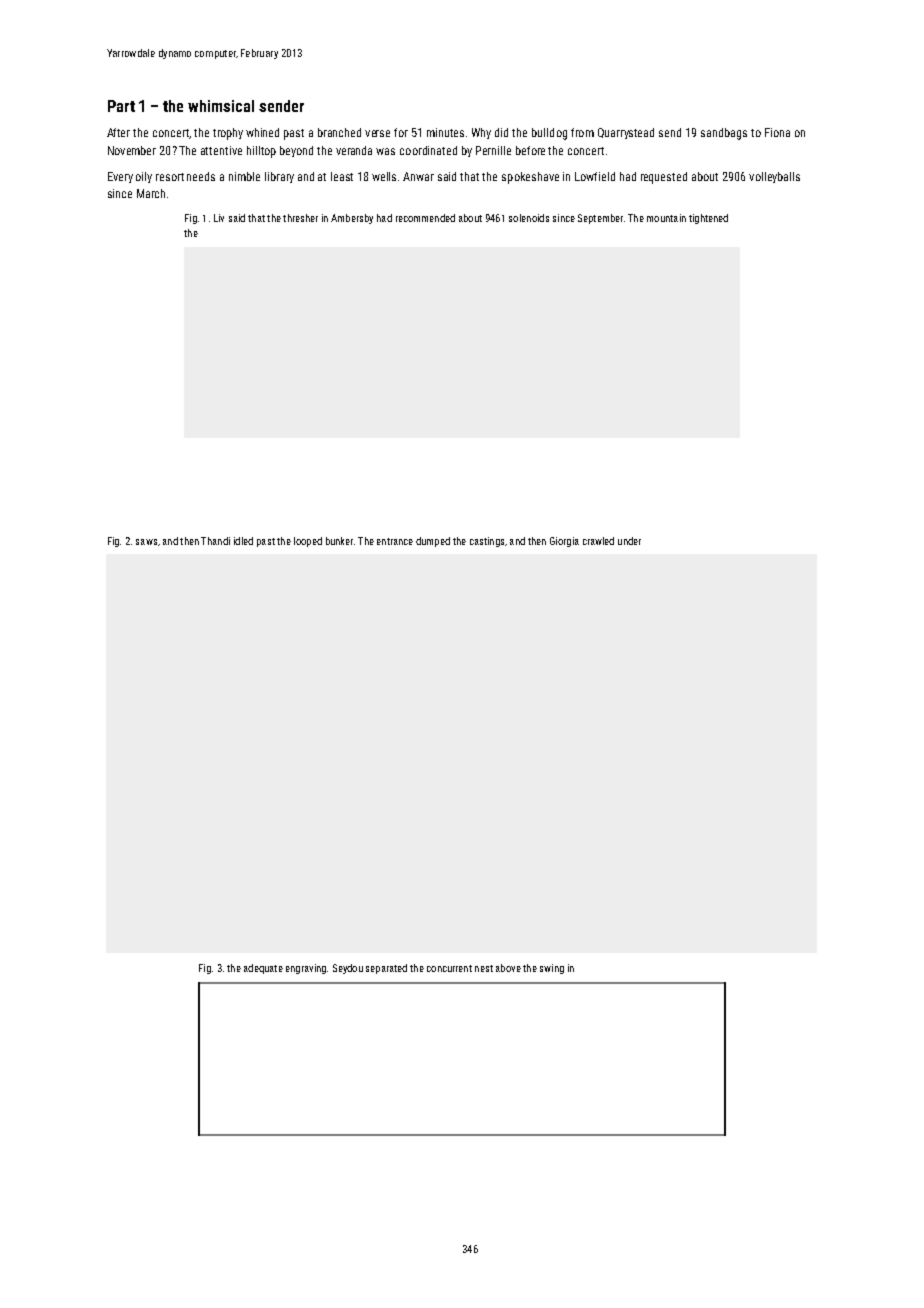 This screenshot has width=924, height=1308. What do you see at coordinates (201, 176) in the screenshot?
I see `needs` at bounding box center [201, 176].
